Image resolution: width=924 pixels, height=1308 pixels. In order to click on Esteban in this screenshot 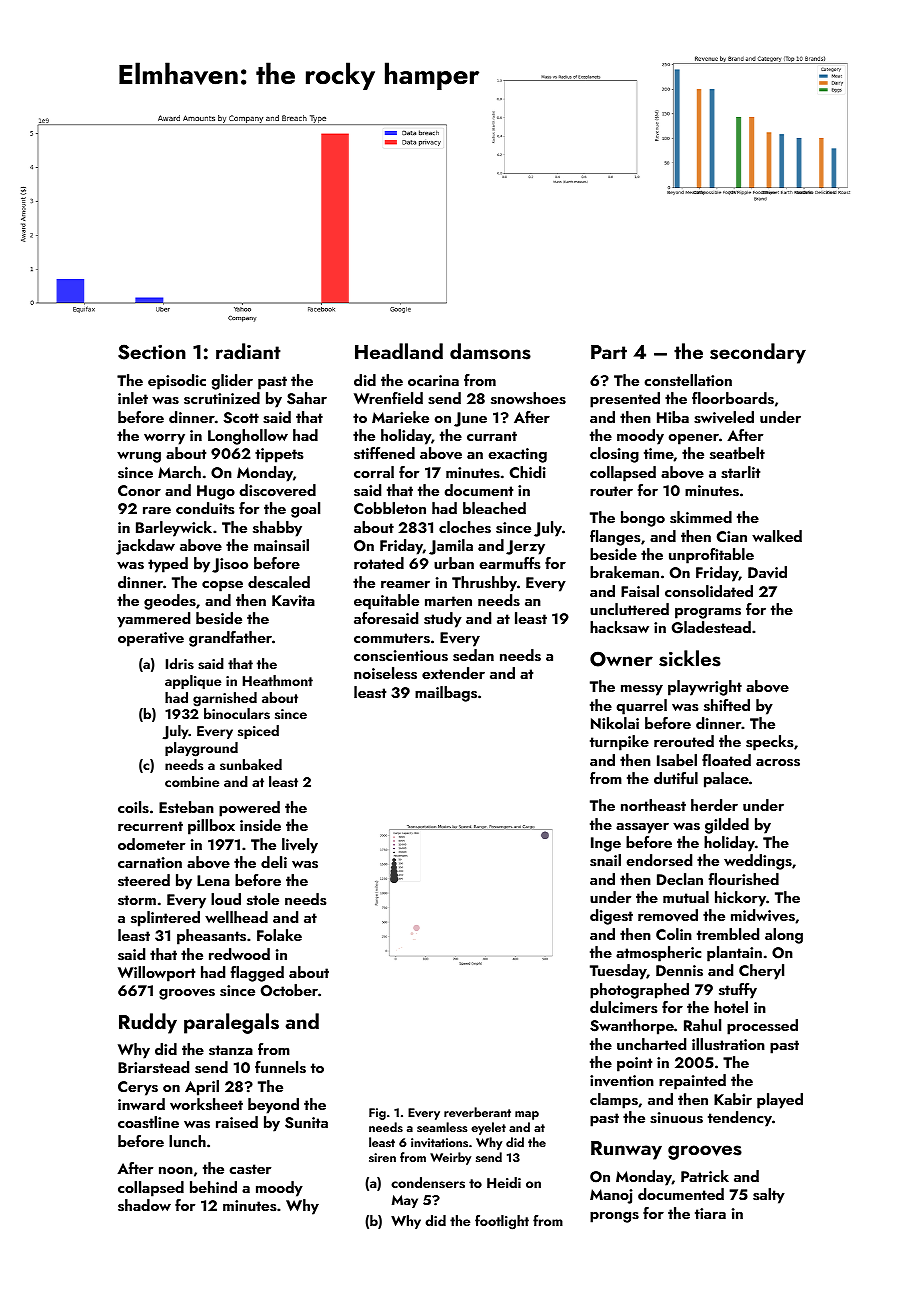, I will do `click(186, 807)`.
